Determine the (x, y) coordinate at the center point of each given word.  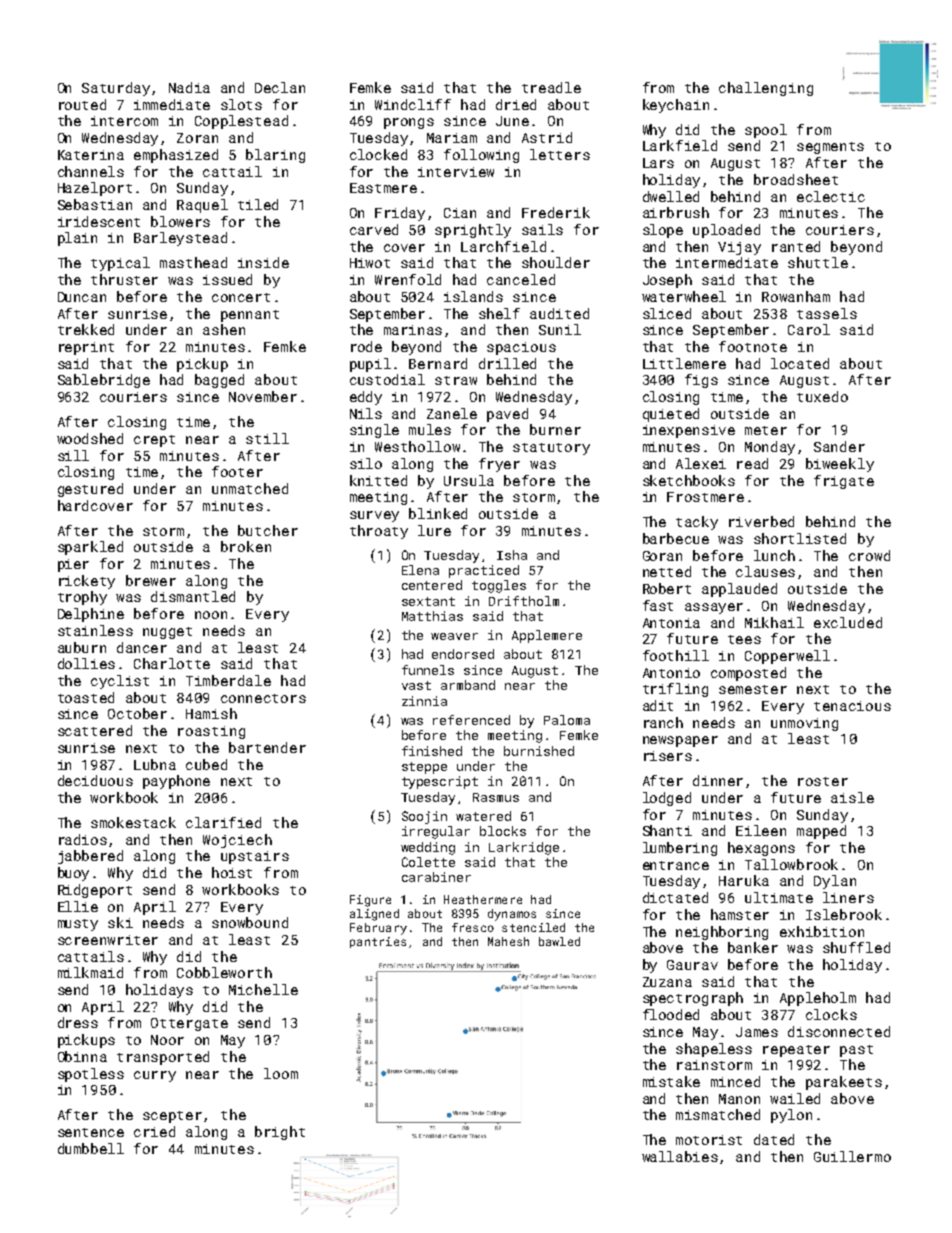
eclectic (831, 196)
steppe (424, 768)
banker (753, 947)
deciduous (95, 780)
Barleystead (180, 239)
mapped (821, 832)
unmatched (250, 488)
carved (374, 229)
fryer (499, 465)
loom (281, 1073)
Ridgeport (95, 891)
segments (830, 148)
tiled (258, 204)
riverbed (761, 521)
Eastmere (383, 188)
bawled (559, 941)
